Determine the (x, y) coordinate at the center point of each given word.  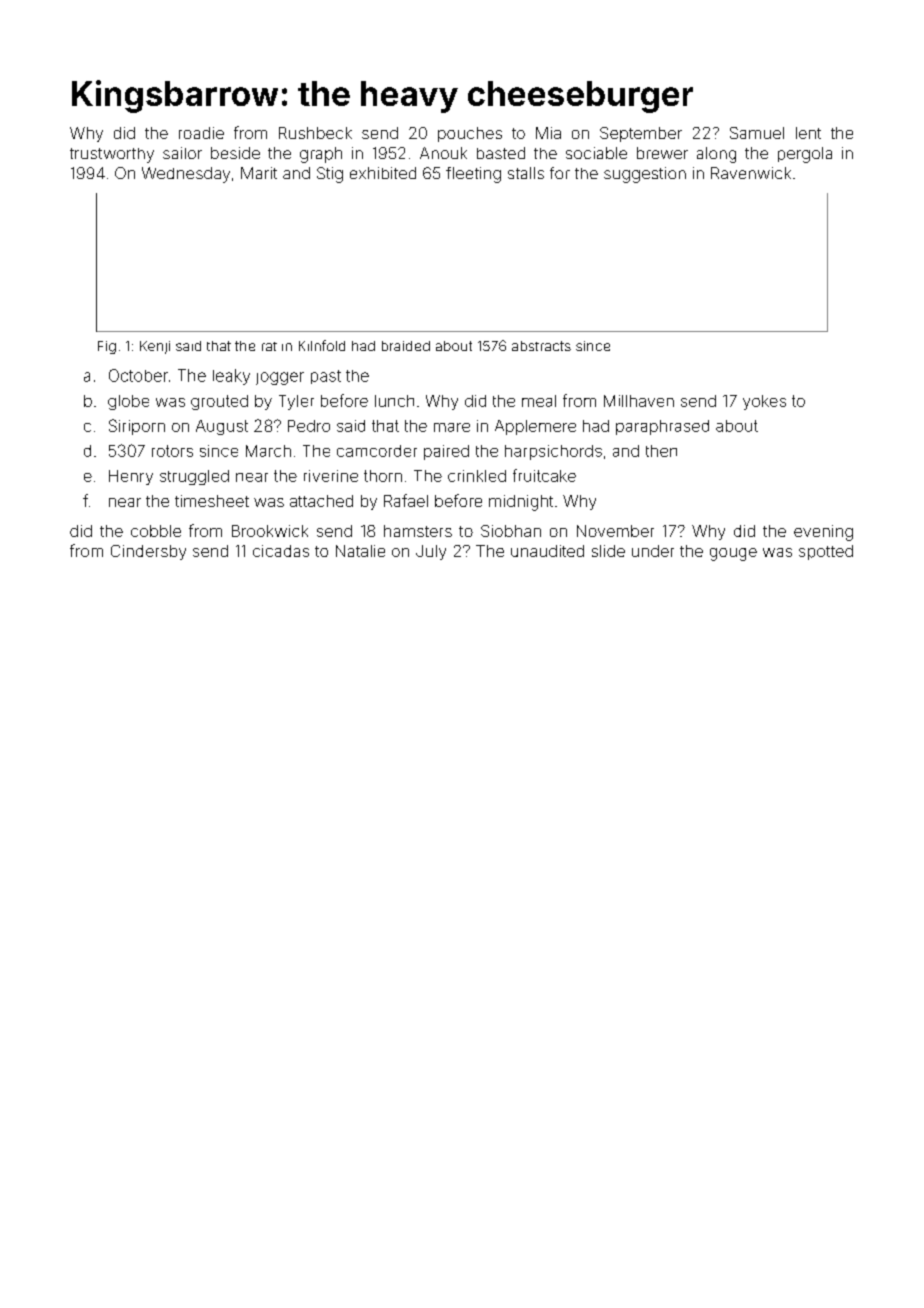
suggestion (645, 175)
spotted (826, 552)
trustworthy (112, 155)
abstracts (541, 346)
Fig (107, 347)
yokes (764, 402)
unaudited (547, 551)
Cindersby (148, 552)
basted (501, 153)
